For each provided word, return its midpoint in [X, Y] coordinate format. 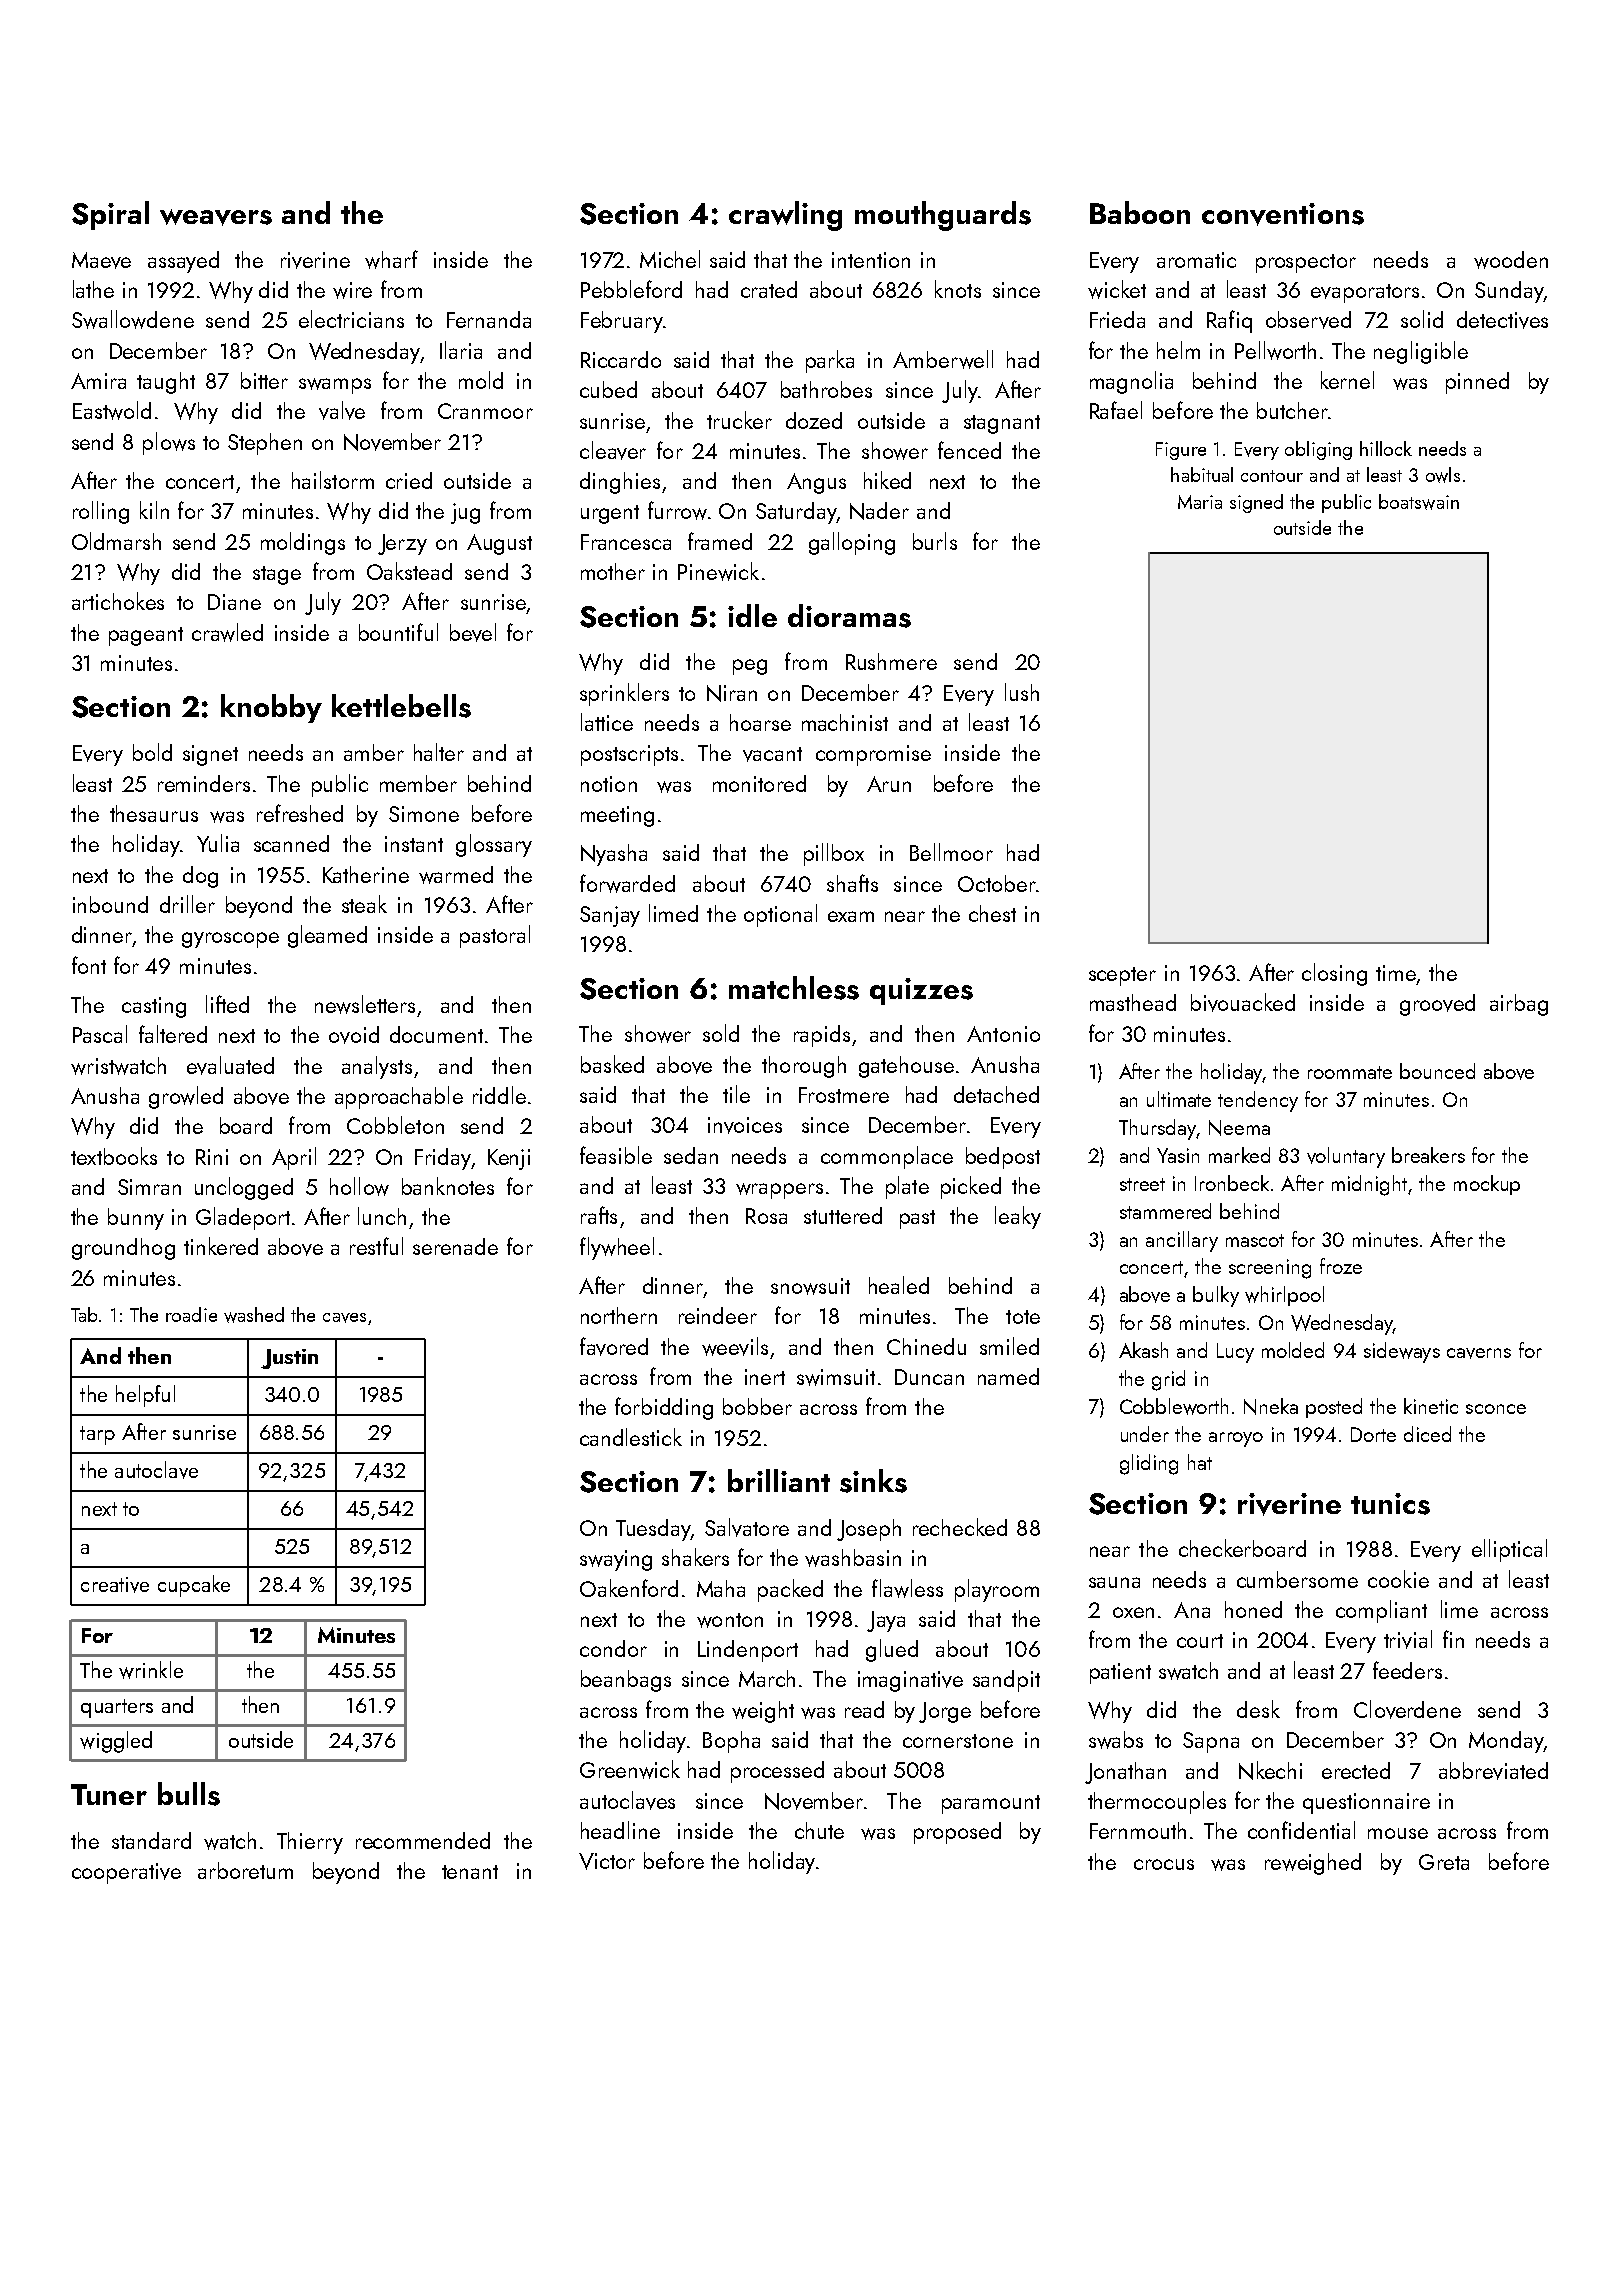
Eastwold [112, 410]
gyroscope [230, 940]
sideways [1402, 1352]
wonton [730, 1620]
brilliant [779, 1480]
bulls [189, 1794]
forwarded [627, 883]
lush [1022, 692]
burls [935, 541]
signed [1256, 503]
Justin [289, 1359]
